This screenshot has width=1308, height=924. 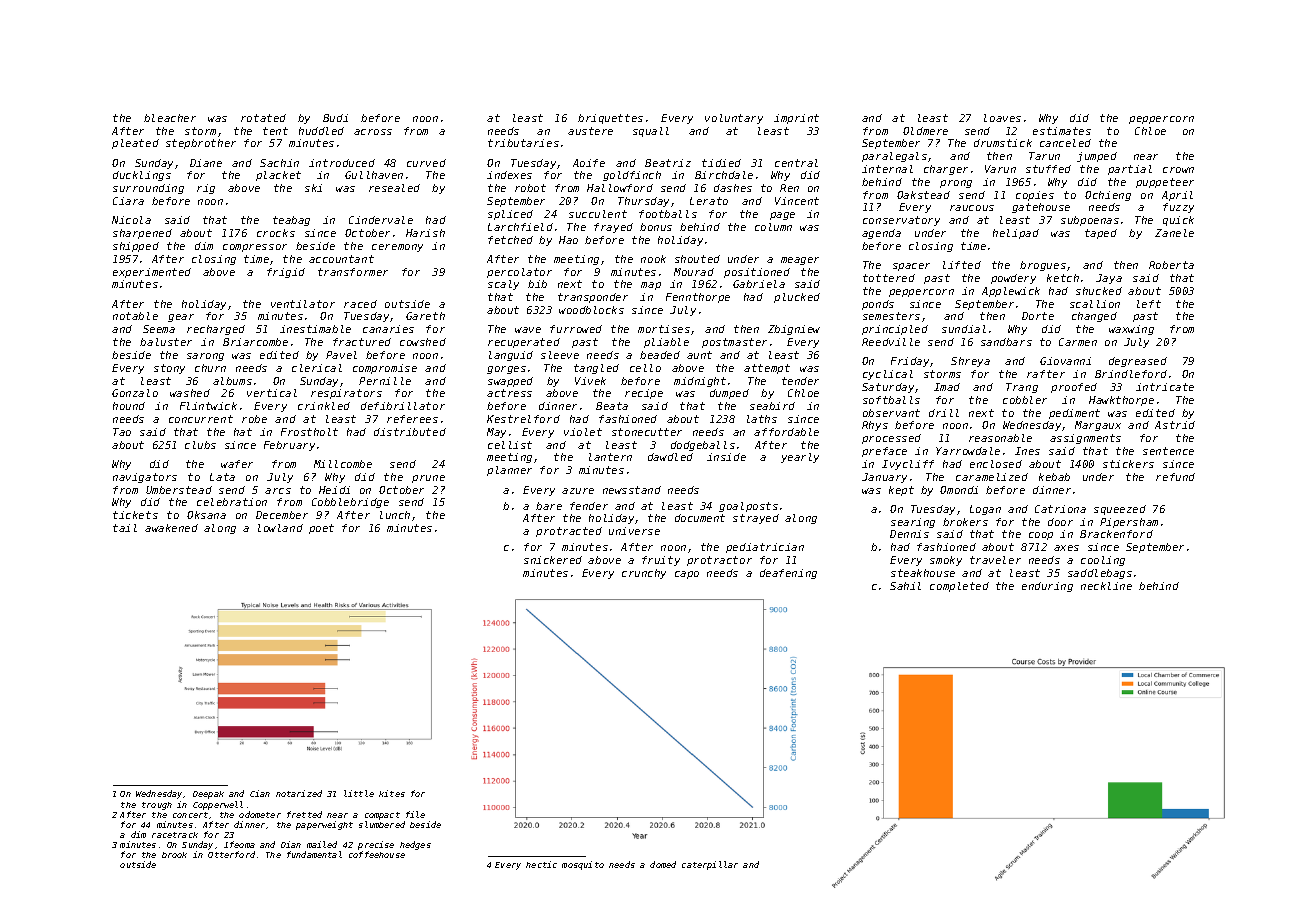 What do you see at coordinates (377, 854) in the screenshot?
I see `coffeehouse` at bounding box center [377, 854].
